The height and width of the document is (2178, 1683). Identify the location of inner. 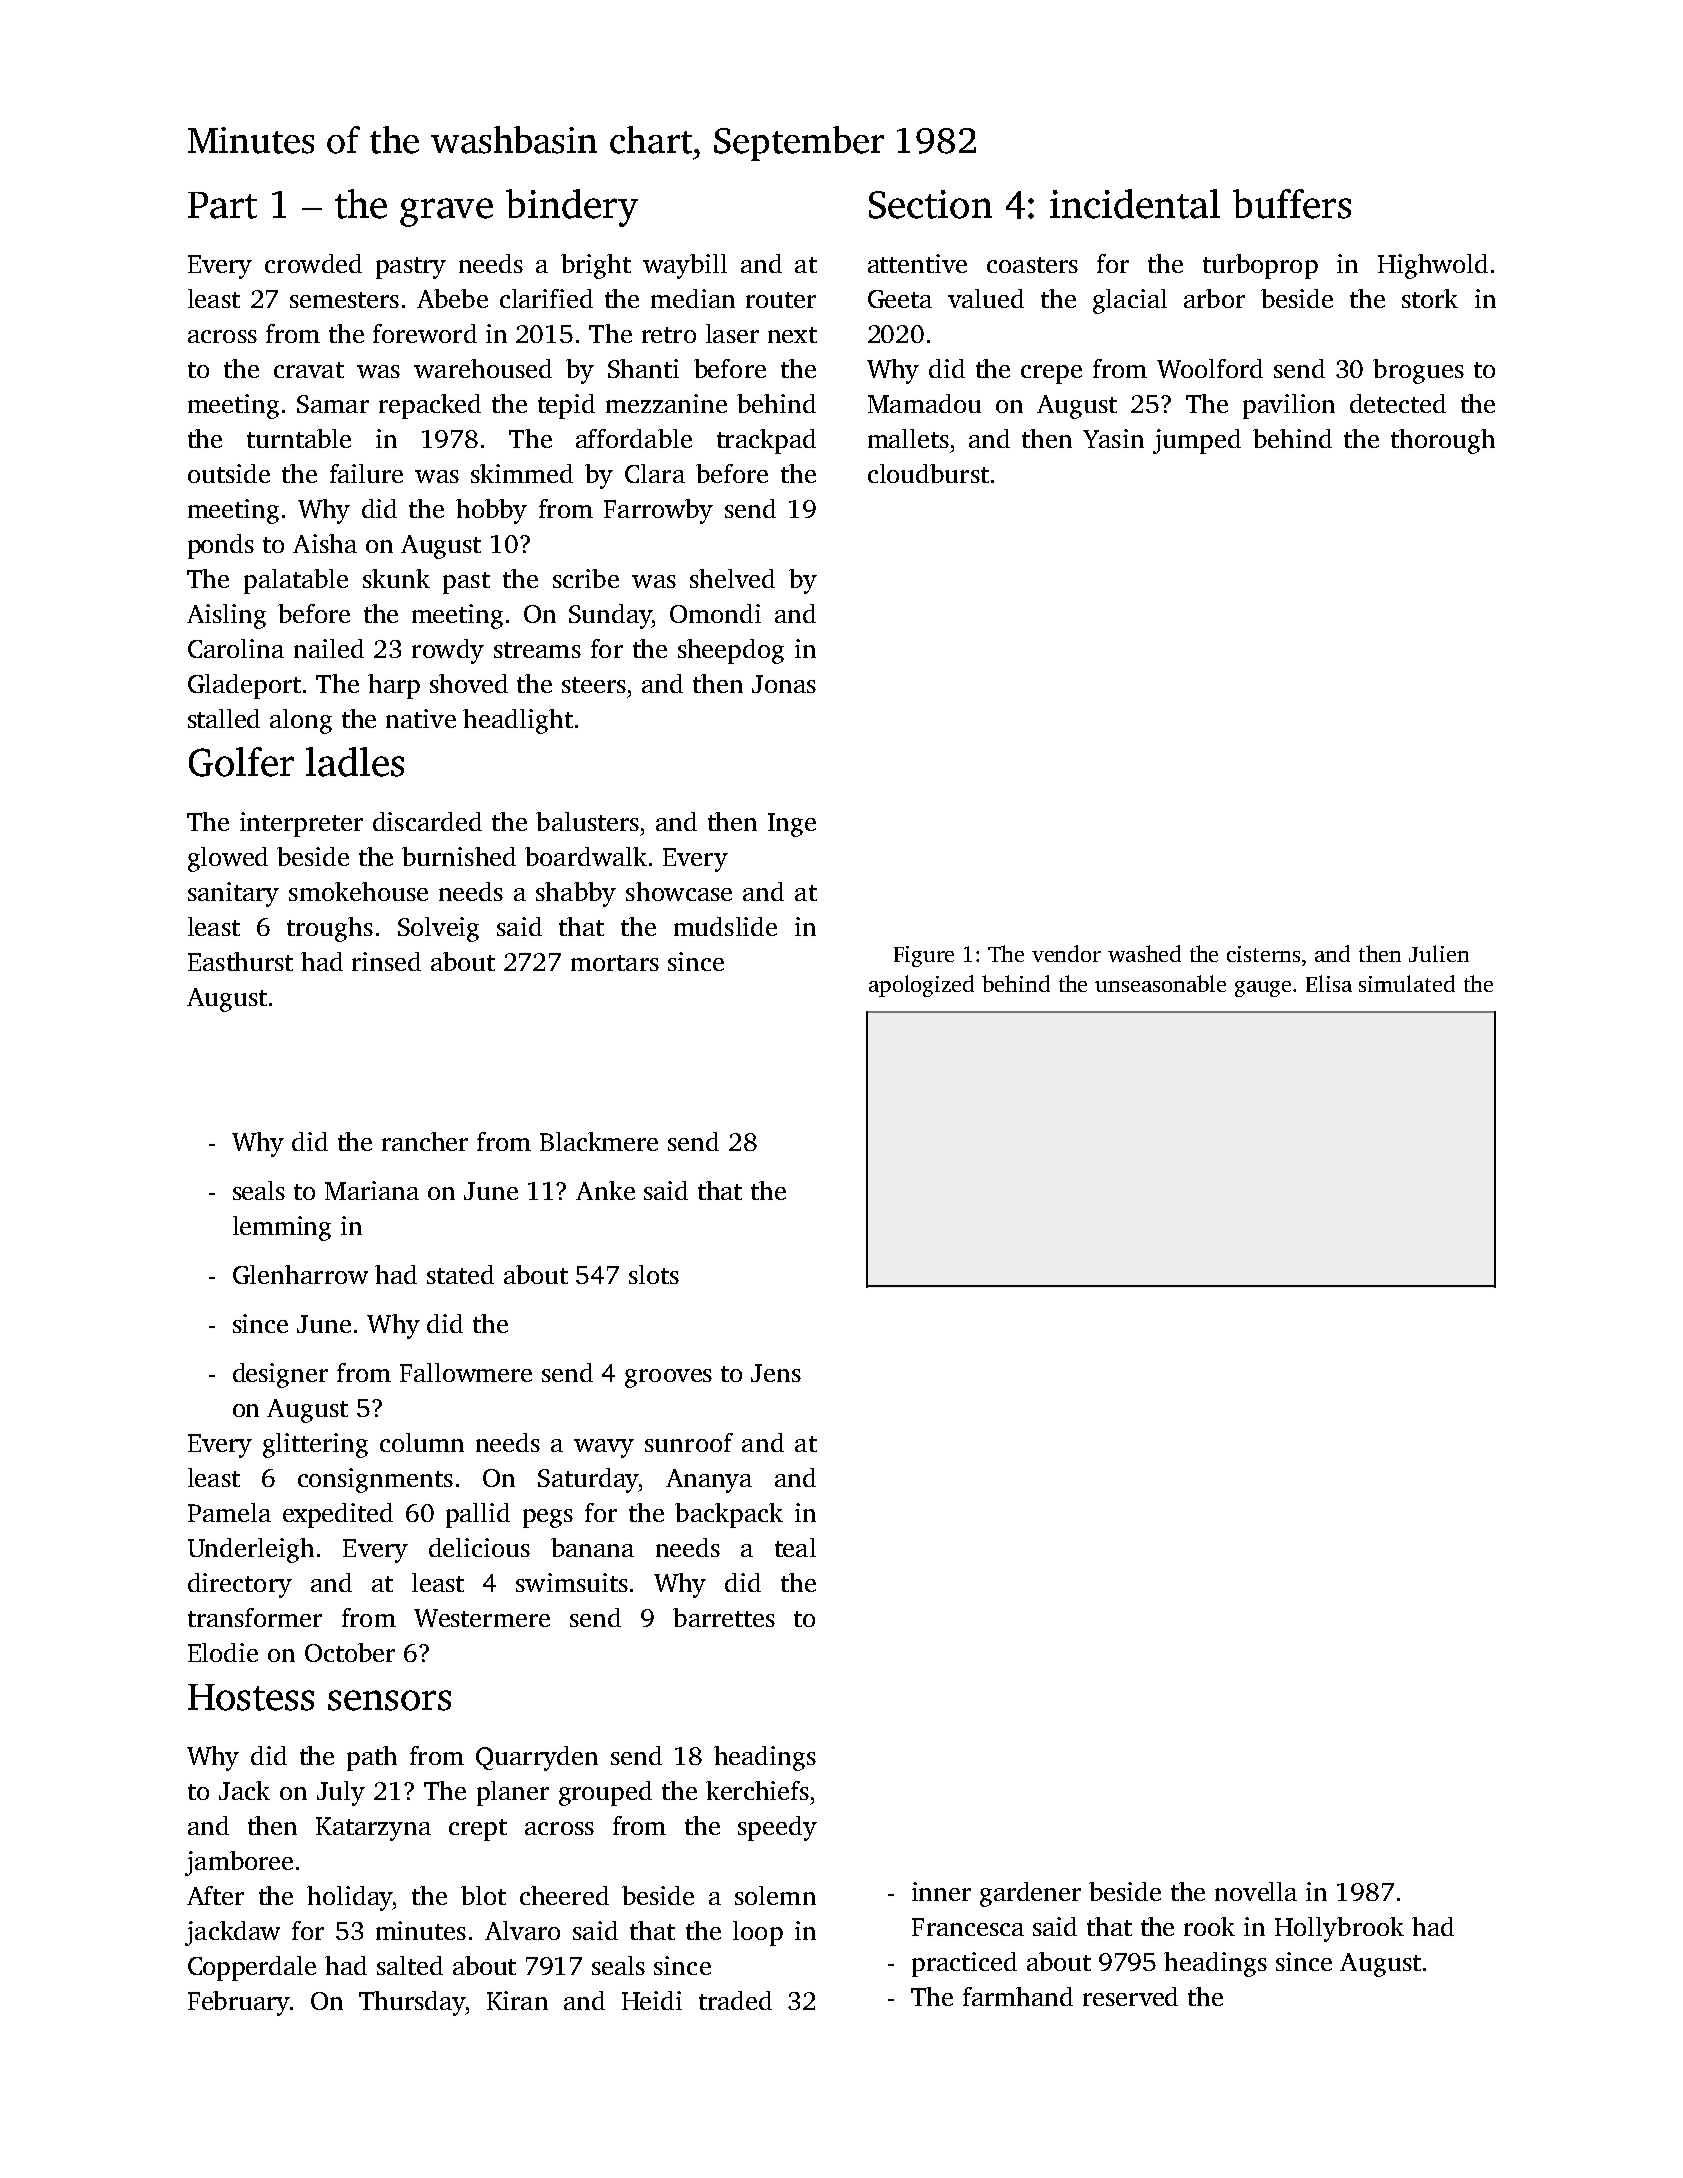
(941, 1891).
